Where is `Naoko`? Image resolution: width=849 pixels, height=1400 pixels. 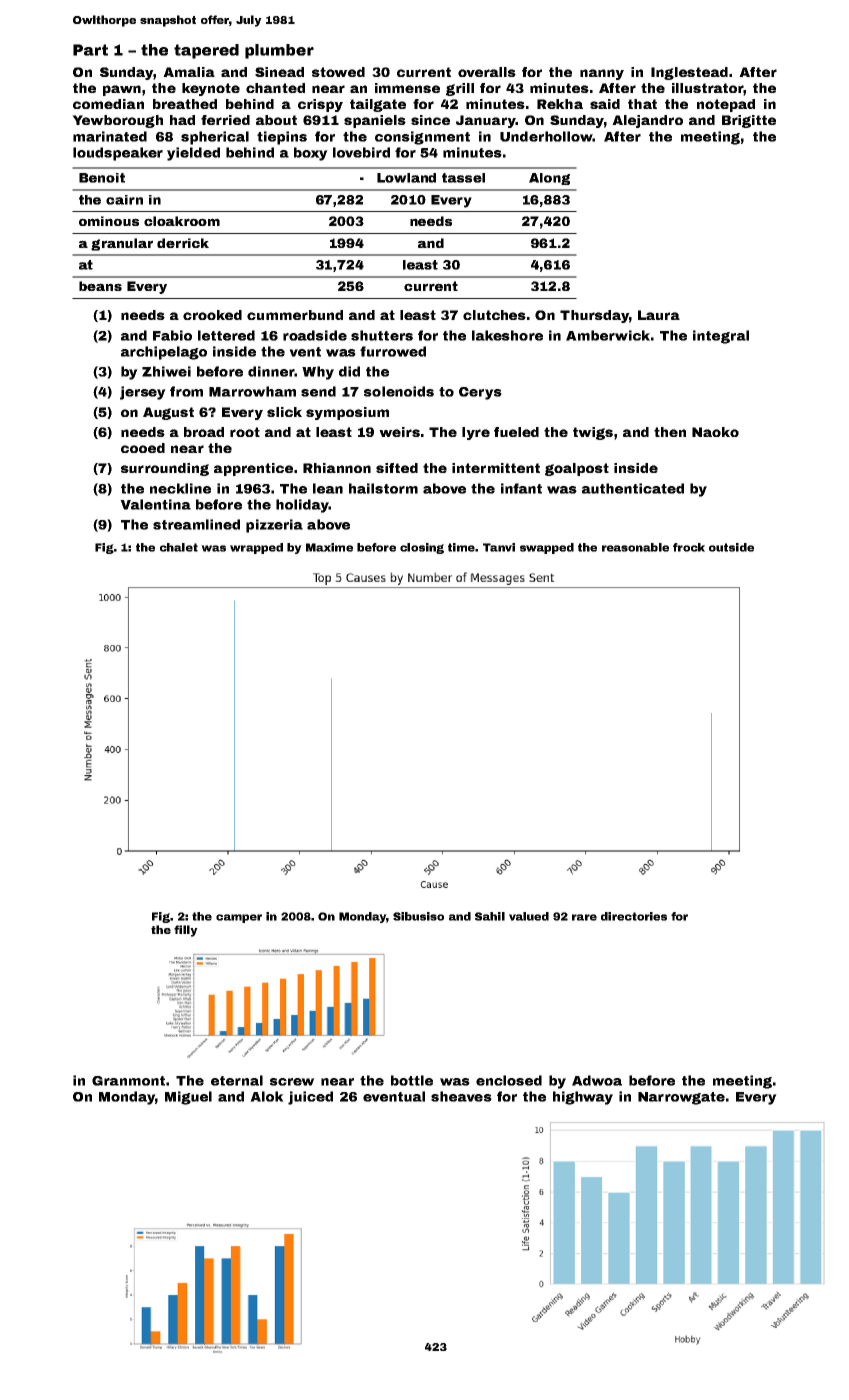 Naoko is located at coordinates (715, 432).
